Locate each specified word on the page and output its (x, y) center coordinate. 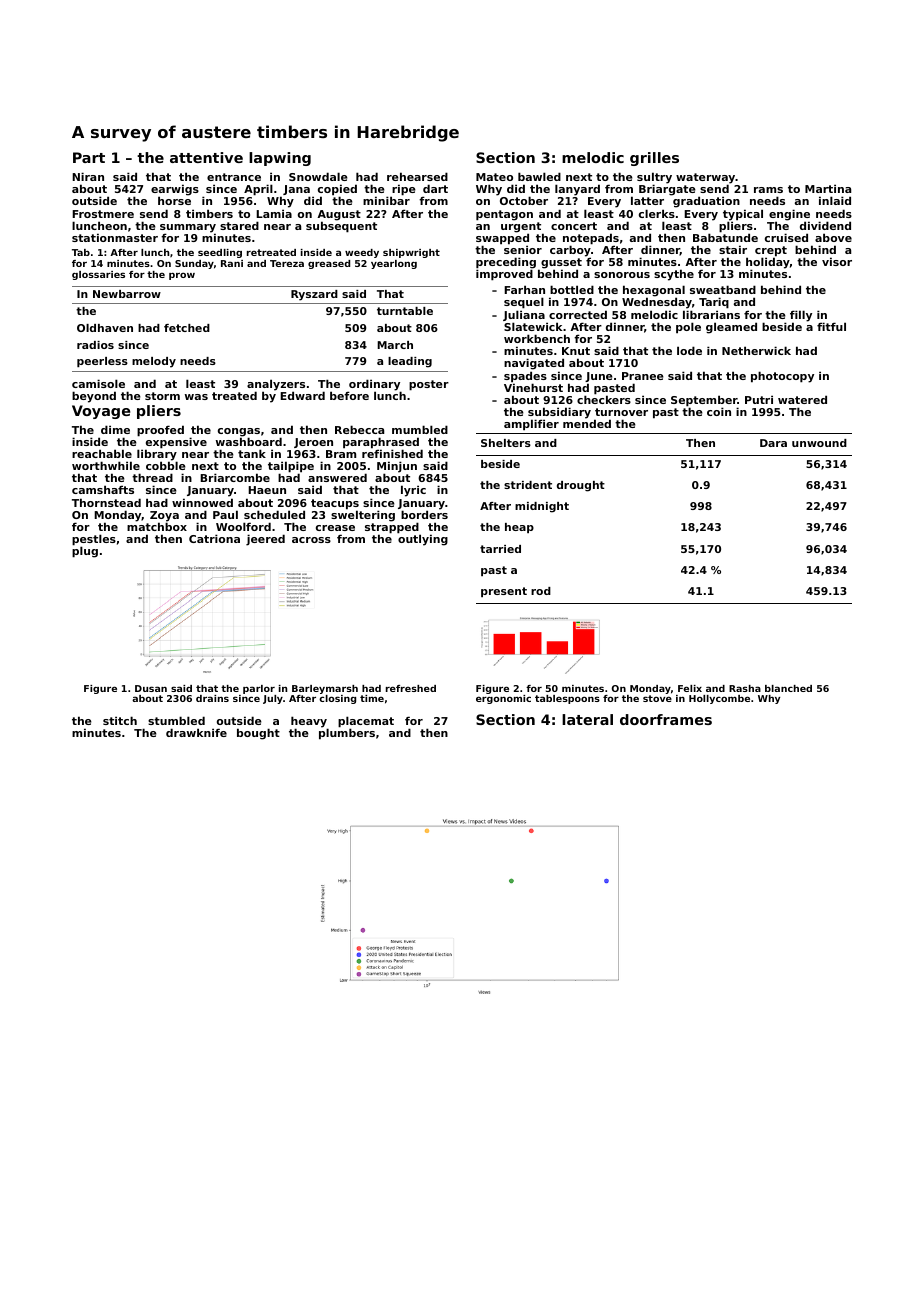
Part (89, 157)
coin (719, 411)
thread (152, 477)
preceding (506, 263)
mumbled (420, 429)
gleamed (731, 328)
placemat (366, 722)
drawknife (196, 732)
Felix (690, 688)
